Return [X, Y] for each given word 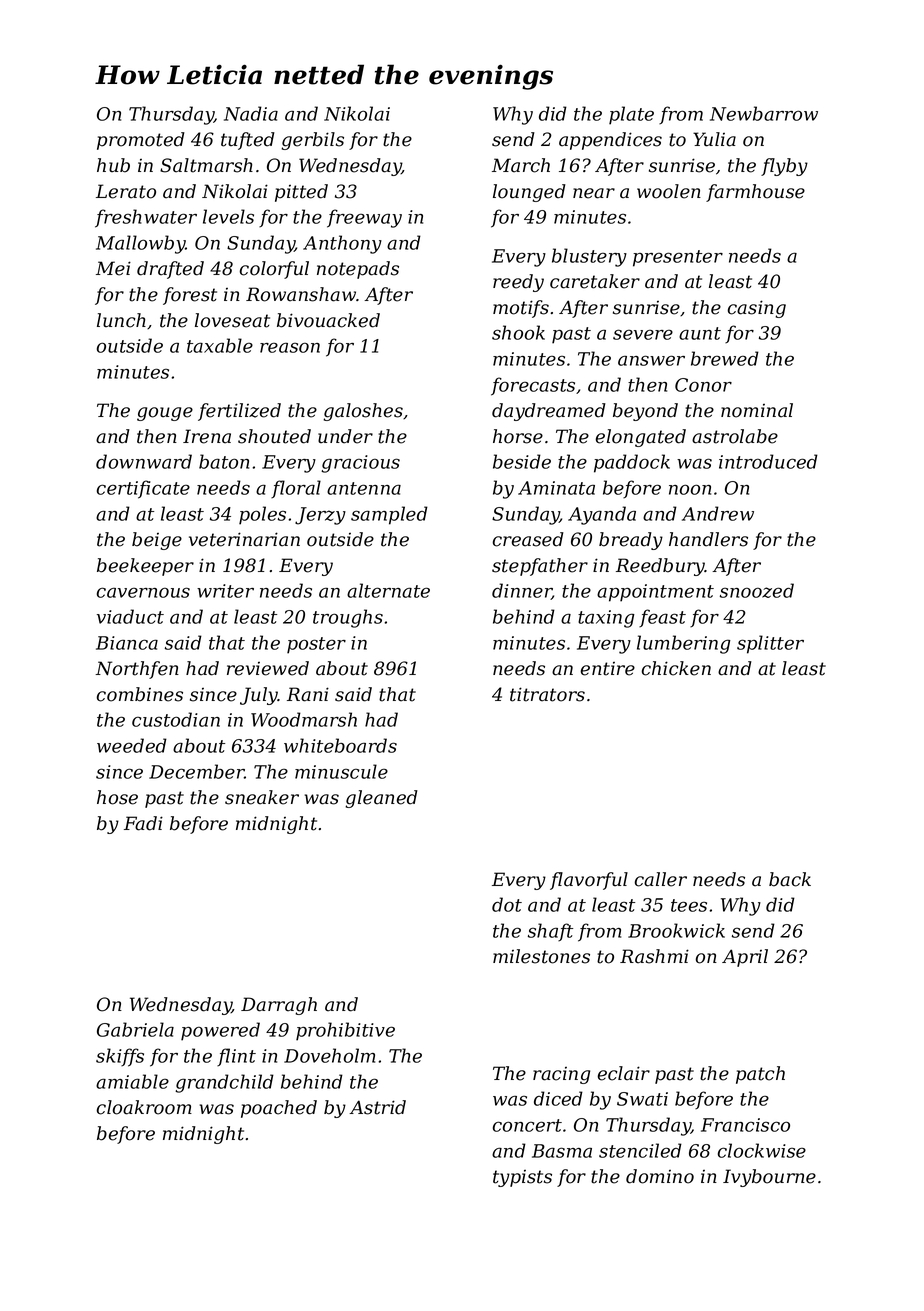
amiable [132, 1081]
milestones [541, 956]
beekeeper [145, 567]
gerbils [312, 141]
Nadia [251, 113]
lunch [121, 320]
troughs [348, 618]
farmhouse [755, 193]
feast [662, 618]
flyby [784, 167]
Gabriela [135, 1029]
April [745, 958]
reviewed [268, 668]
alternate [388, 590]
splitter [770, 644]
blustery [589, 257]
